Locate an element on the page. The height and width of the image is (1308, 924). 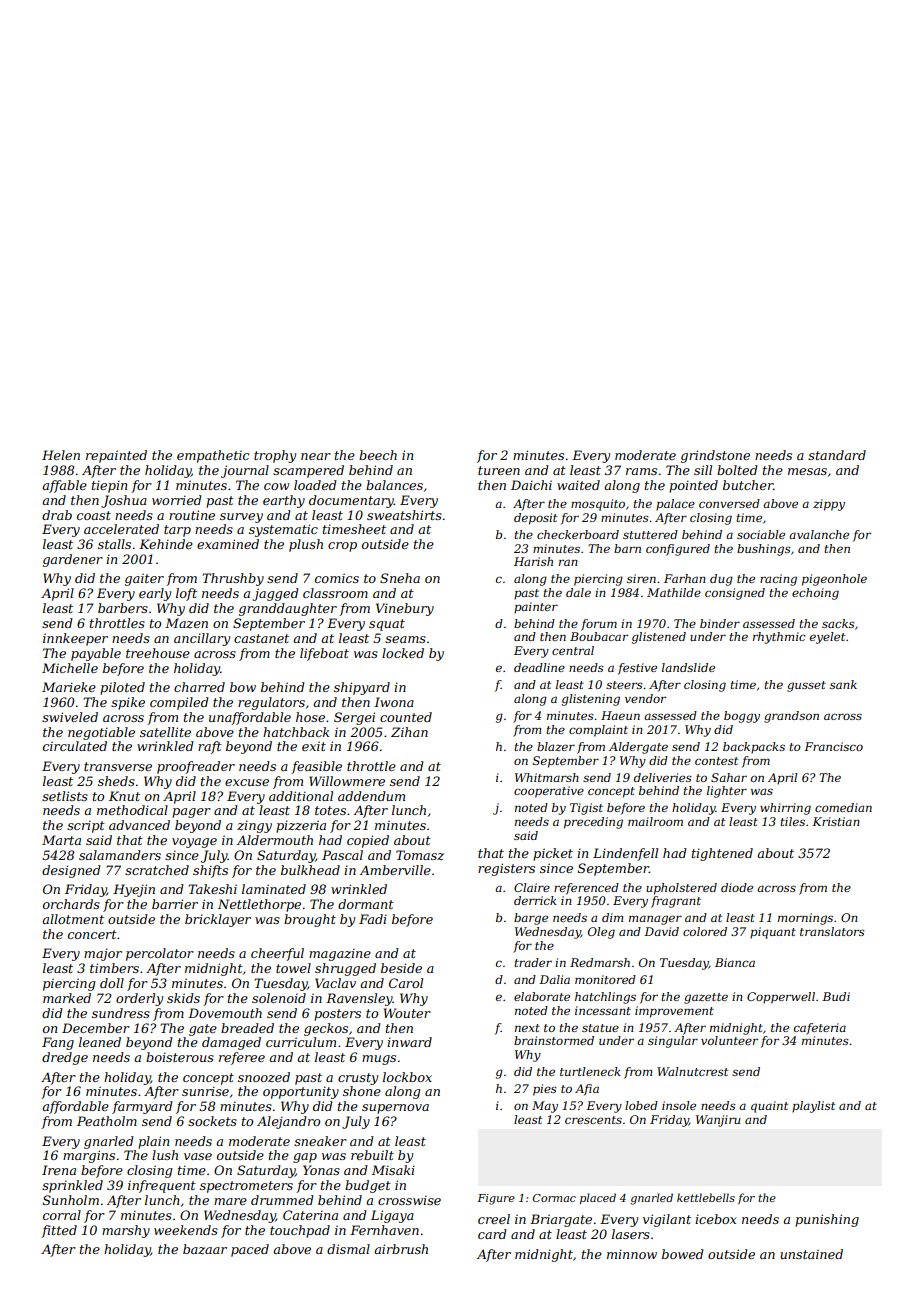
castanet is located at coordinates (261, 638).
